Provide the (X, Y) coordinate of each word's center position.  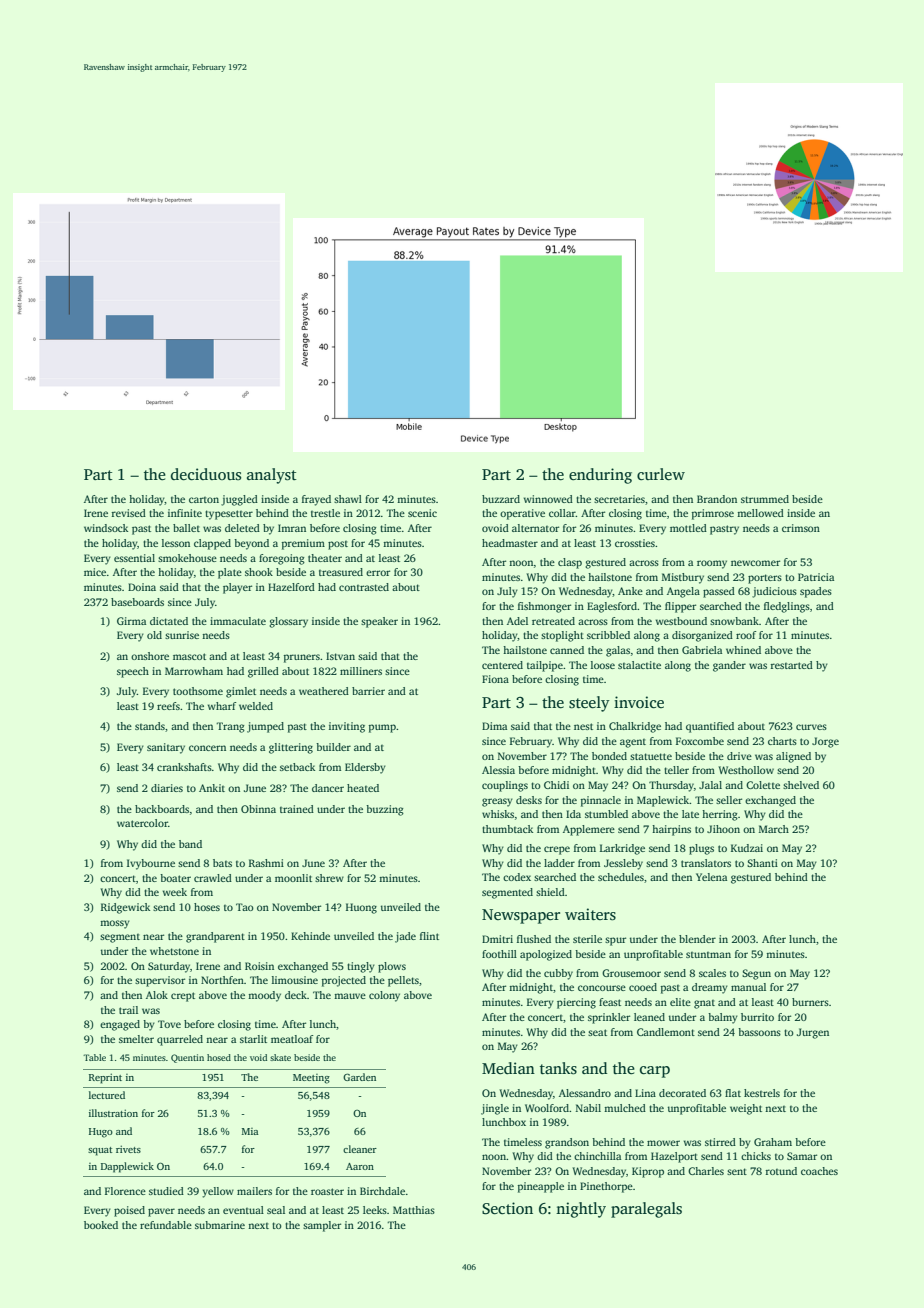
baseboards (137, 602)
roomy (712, 564)
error (378, 573)
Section (507, 1208)
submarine (220, 1225)
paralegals (646, 1210)
